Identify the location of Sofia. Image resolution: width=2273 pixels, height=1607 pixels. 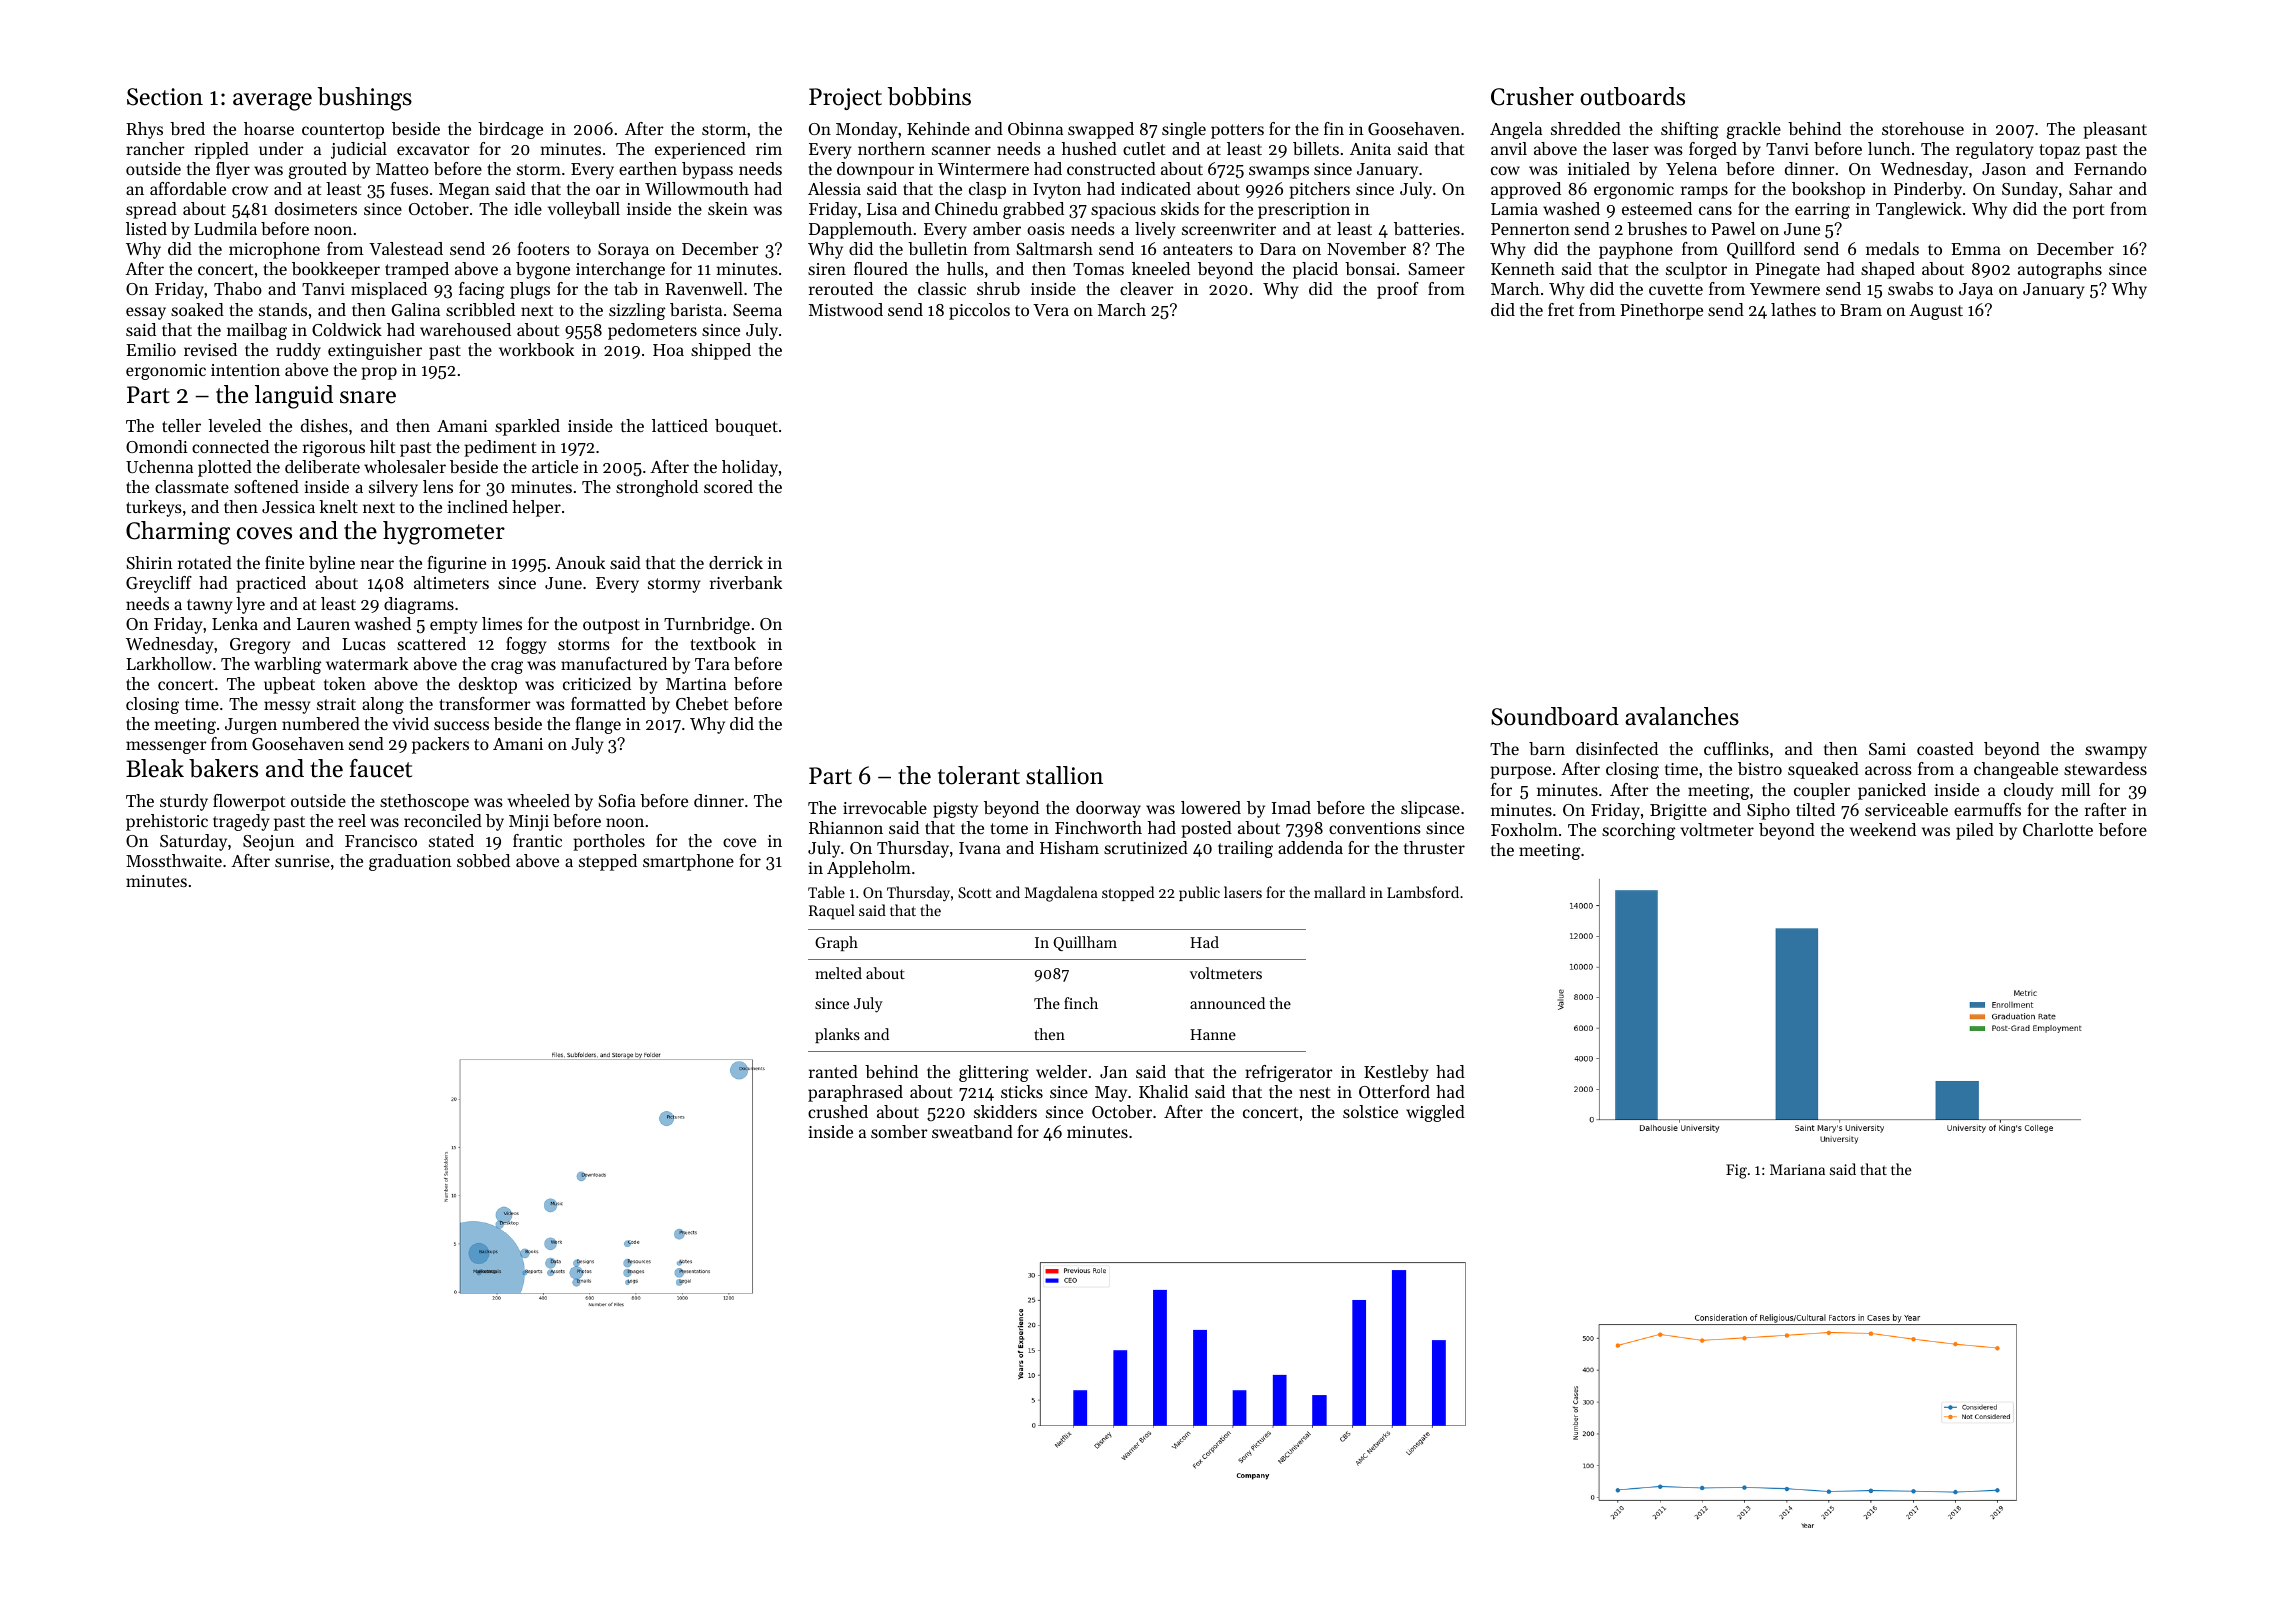
(617, 800).
